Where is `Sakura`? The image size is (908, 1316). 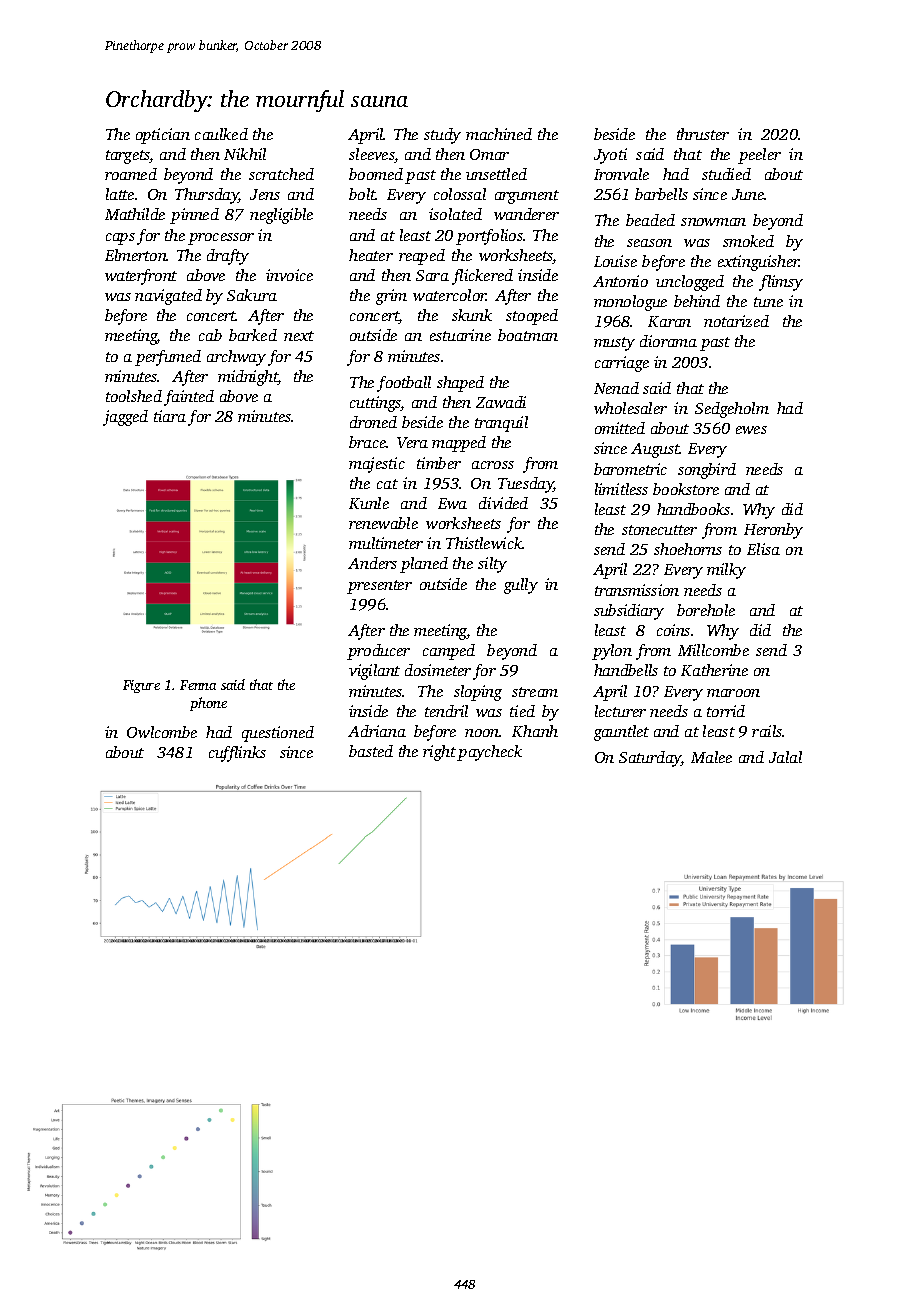 Sakura is located at coordinates (252, 295).
